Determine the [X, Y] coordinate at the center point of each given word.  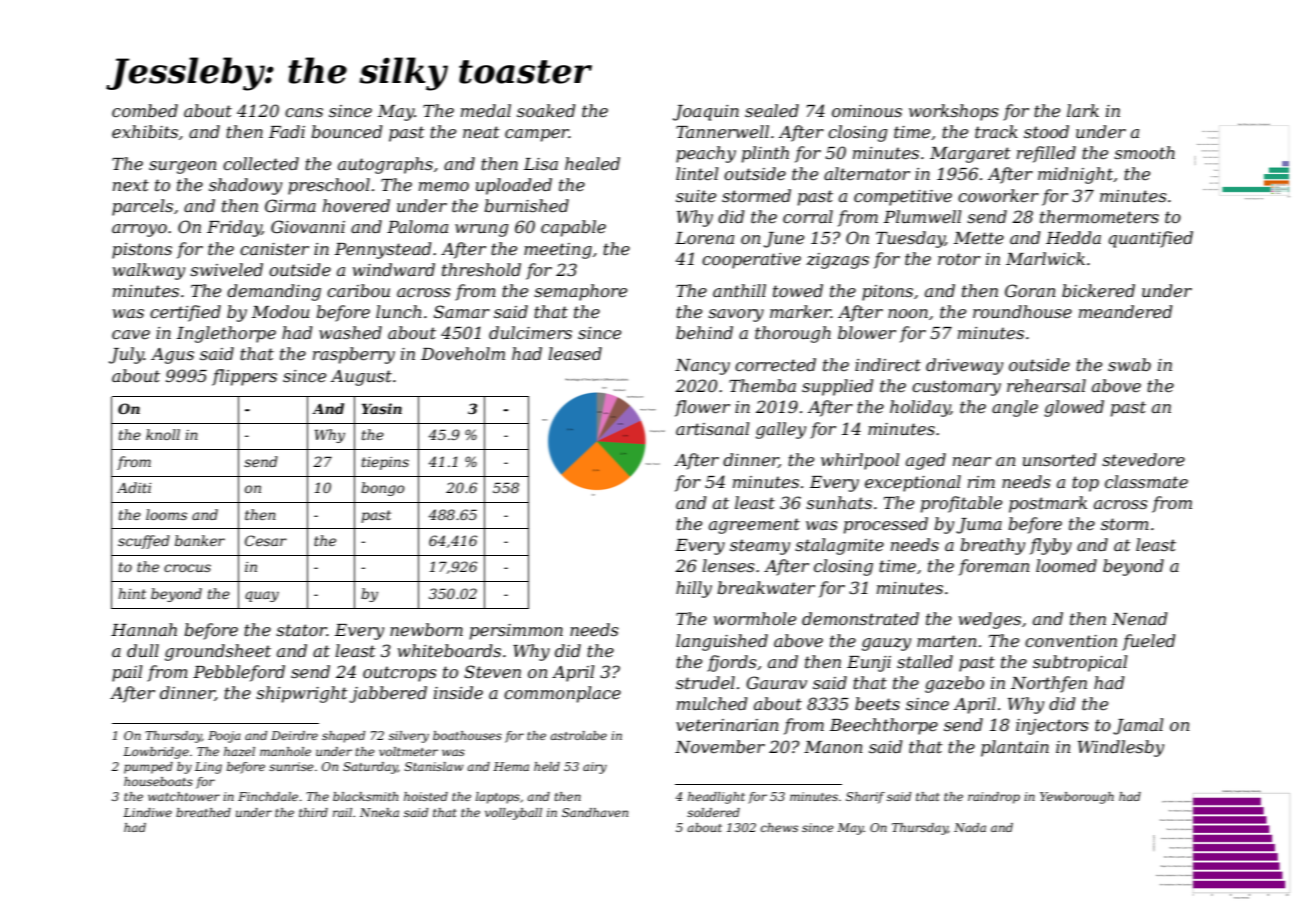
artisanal [712, 428]
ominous [867, 111]
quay [262, 596]
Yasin [382, 408]
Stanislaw [434, 766]
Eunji [869, 664]
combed [145, 110]
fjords [732, 663]
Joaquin [706, 113]
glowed [1074, 408]
